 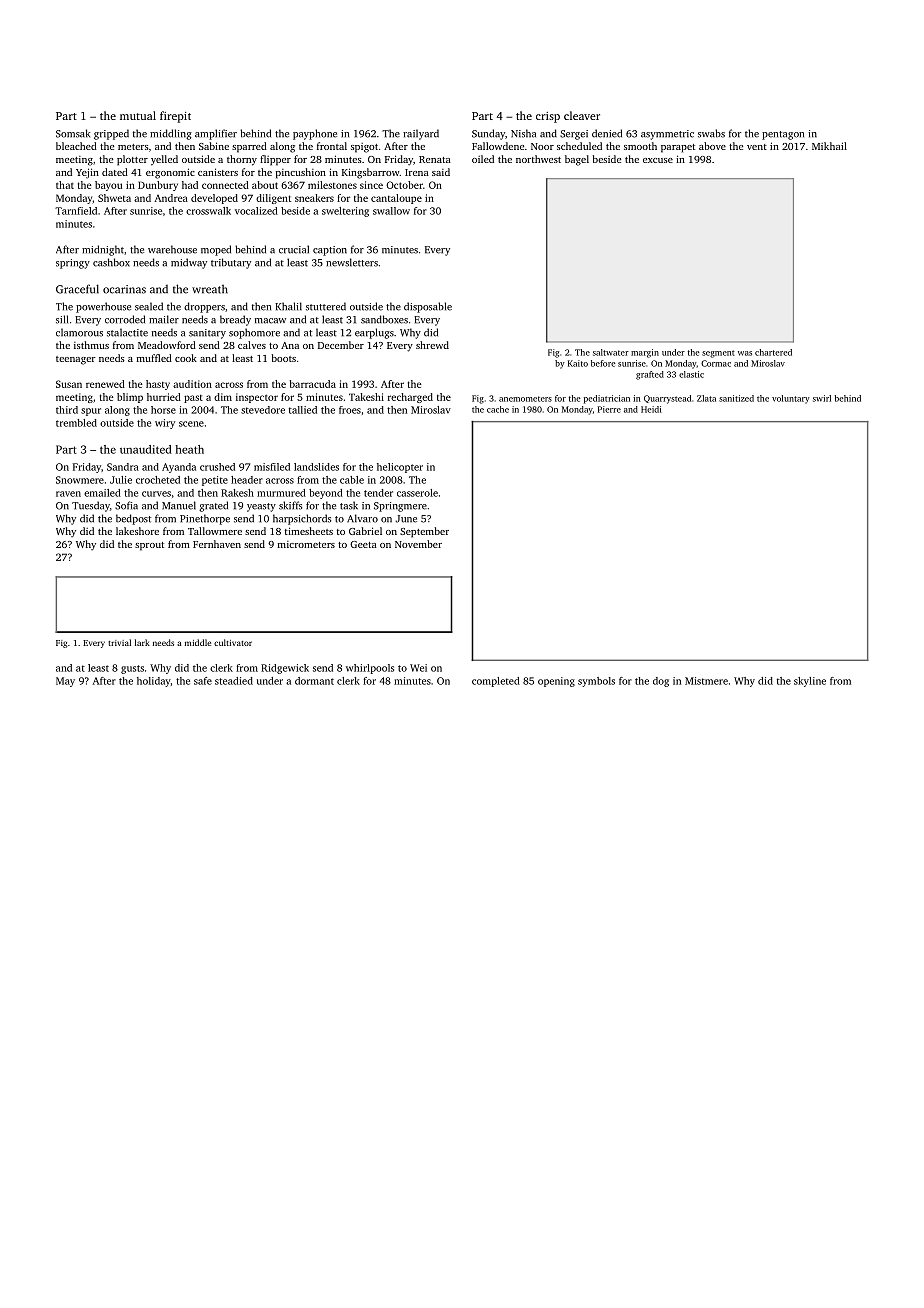 What do you see at coordinates (548, 117) in the document?
I see `crisp` at bounding box center [548, 117].
